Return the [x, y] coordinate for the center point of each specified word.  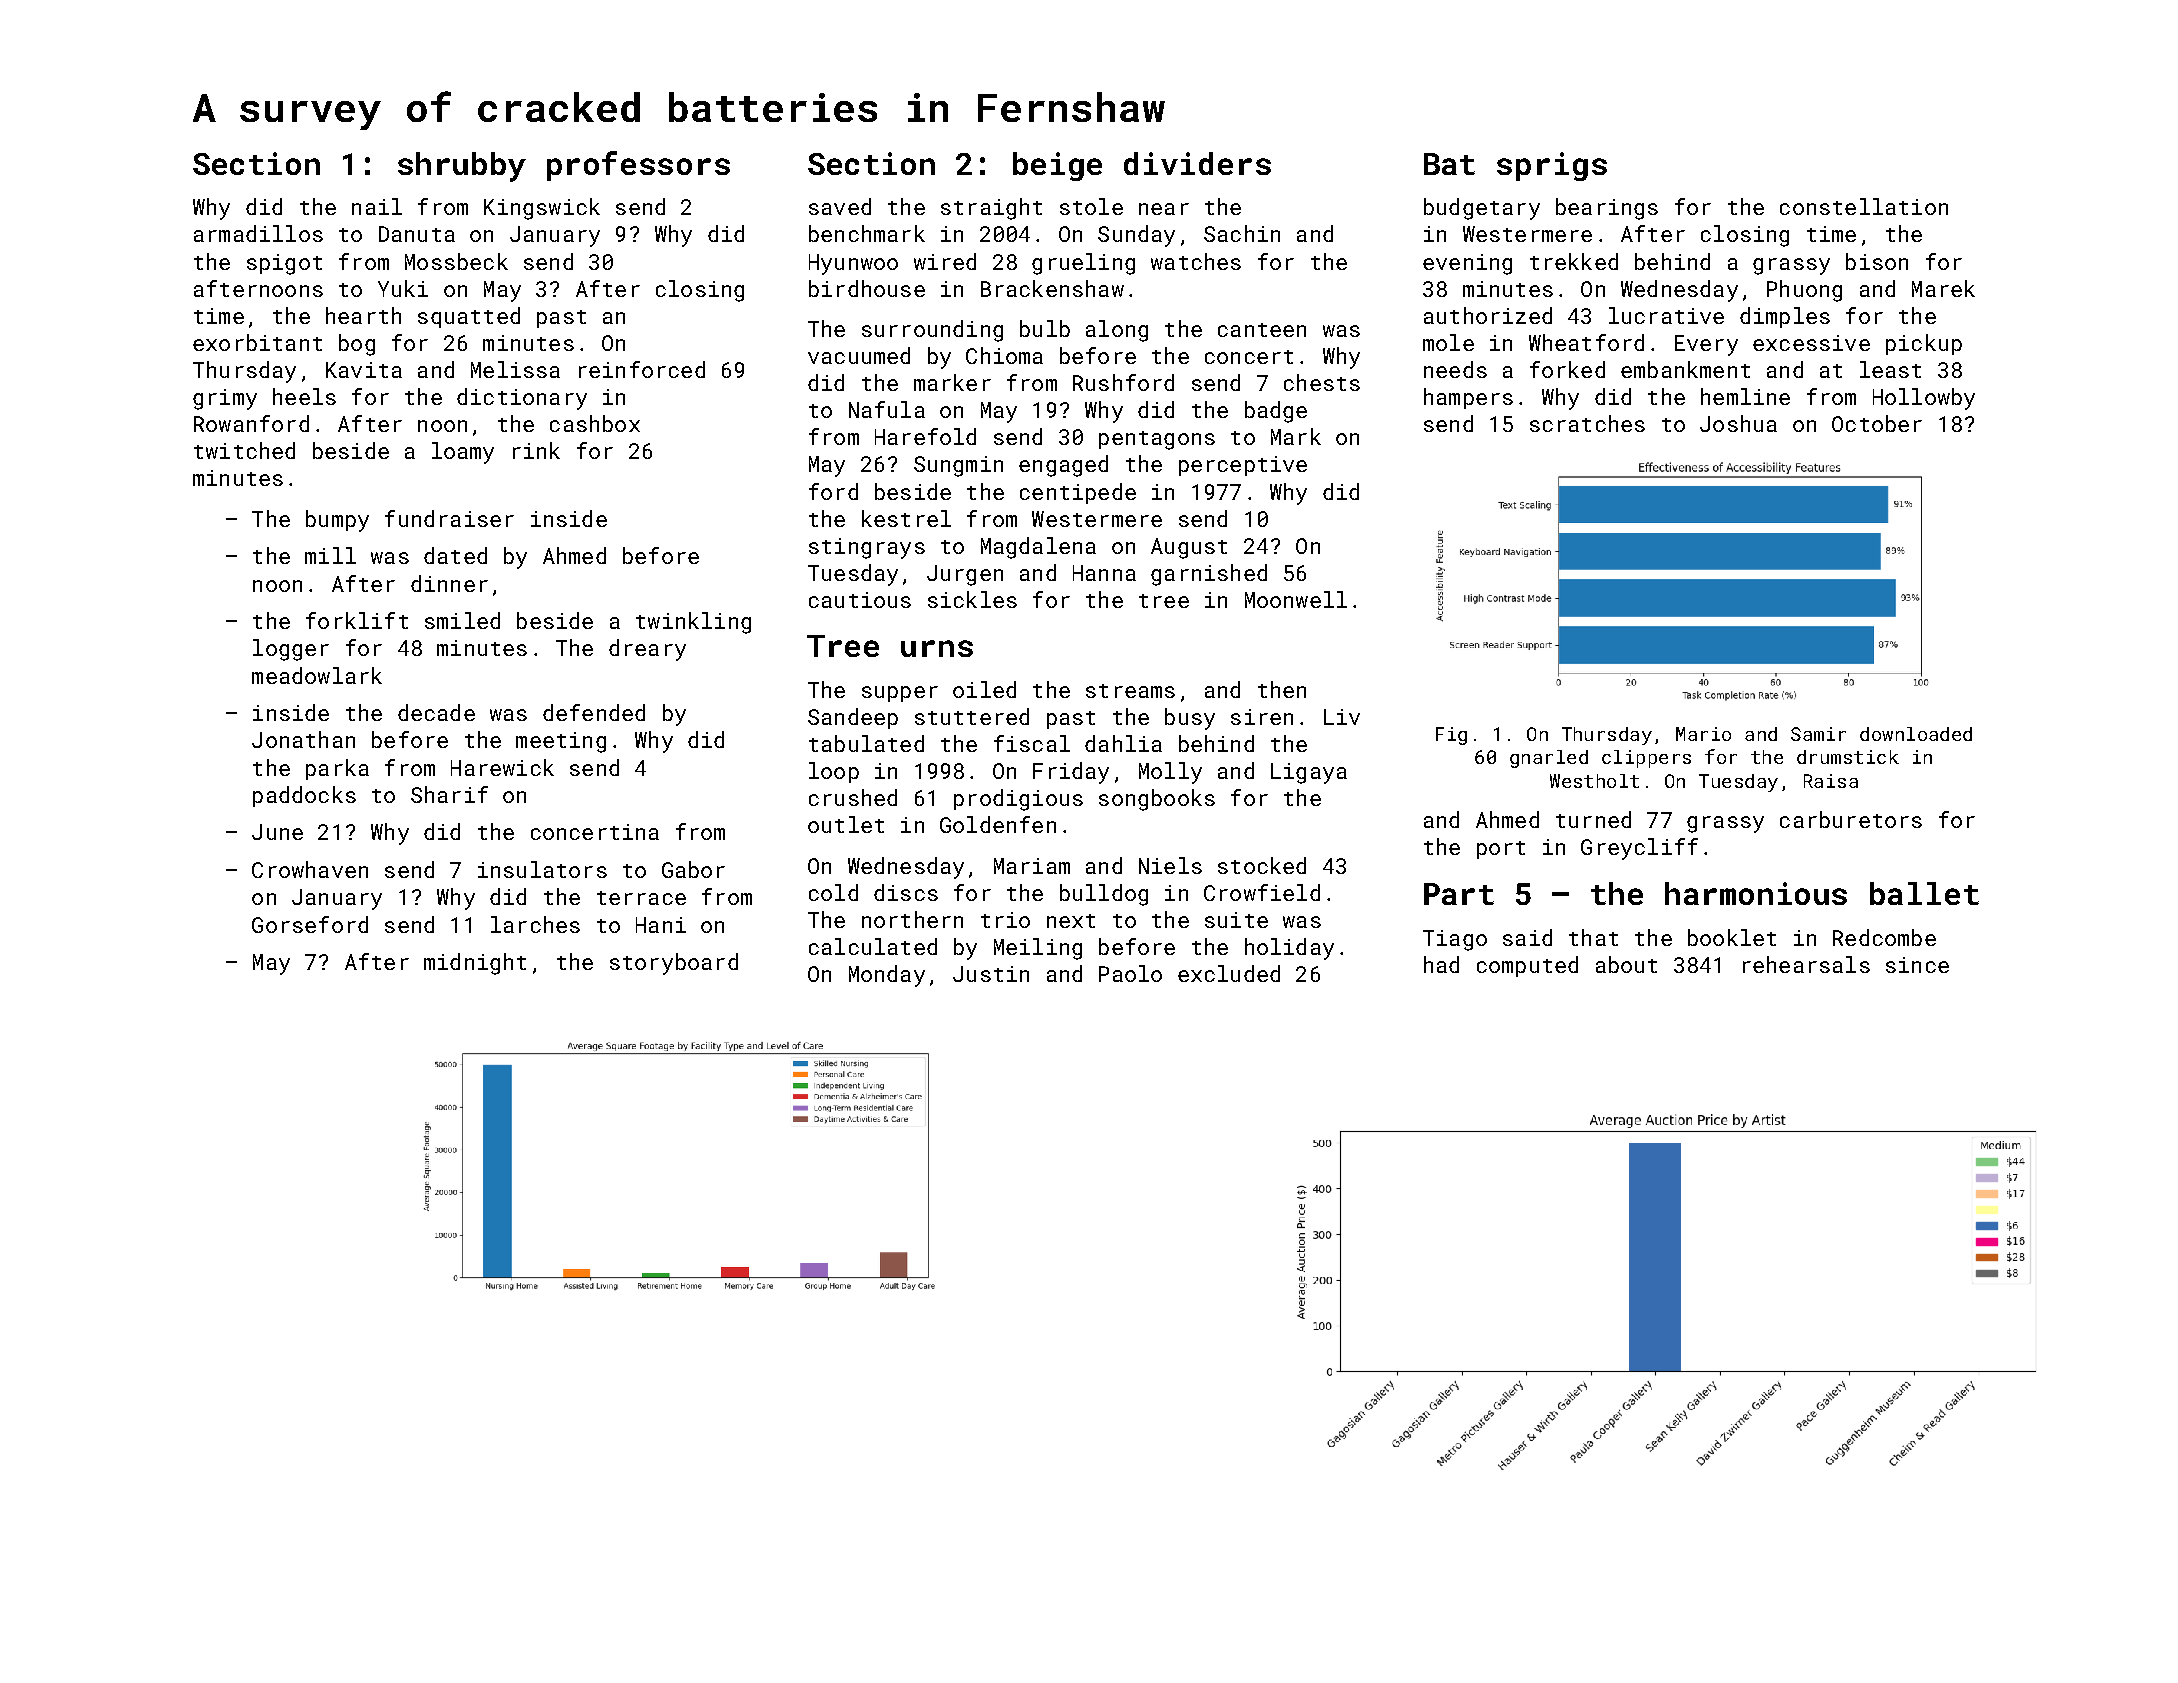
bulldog [1104, 895]
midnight [475, 964]
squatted [469, 317]
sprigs [1552, 166]
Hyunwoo [853, 264]
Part [1459, 894]
